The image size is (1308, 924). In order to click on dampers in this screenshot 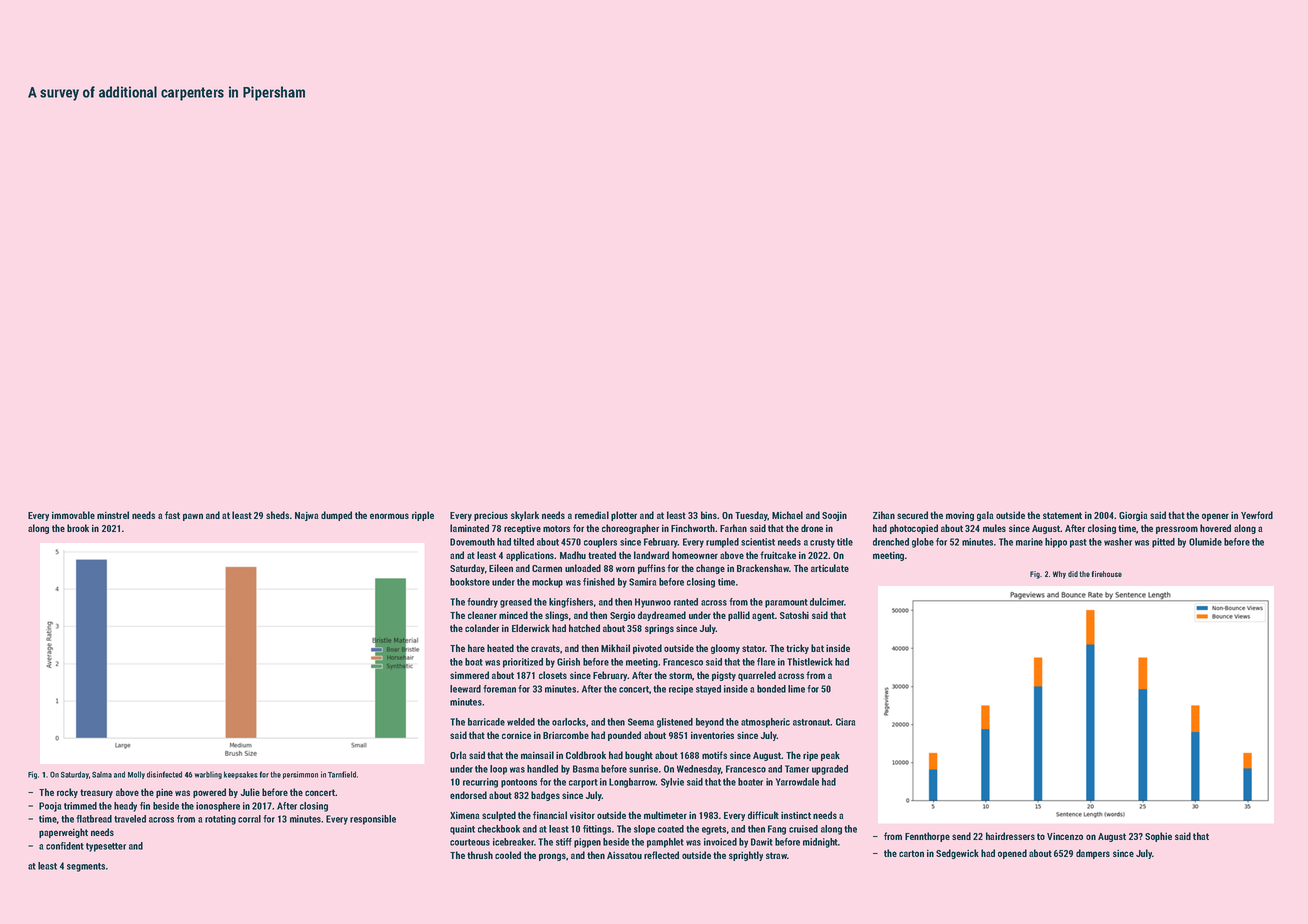, I will do `click(1093, 854)`.
